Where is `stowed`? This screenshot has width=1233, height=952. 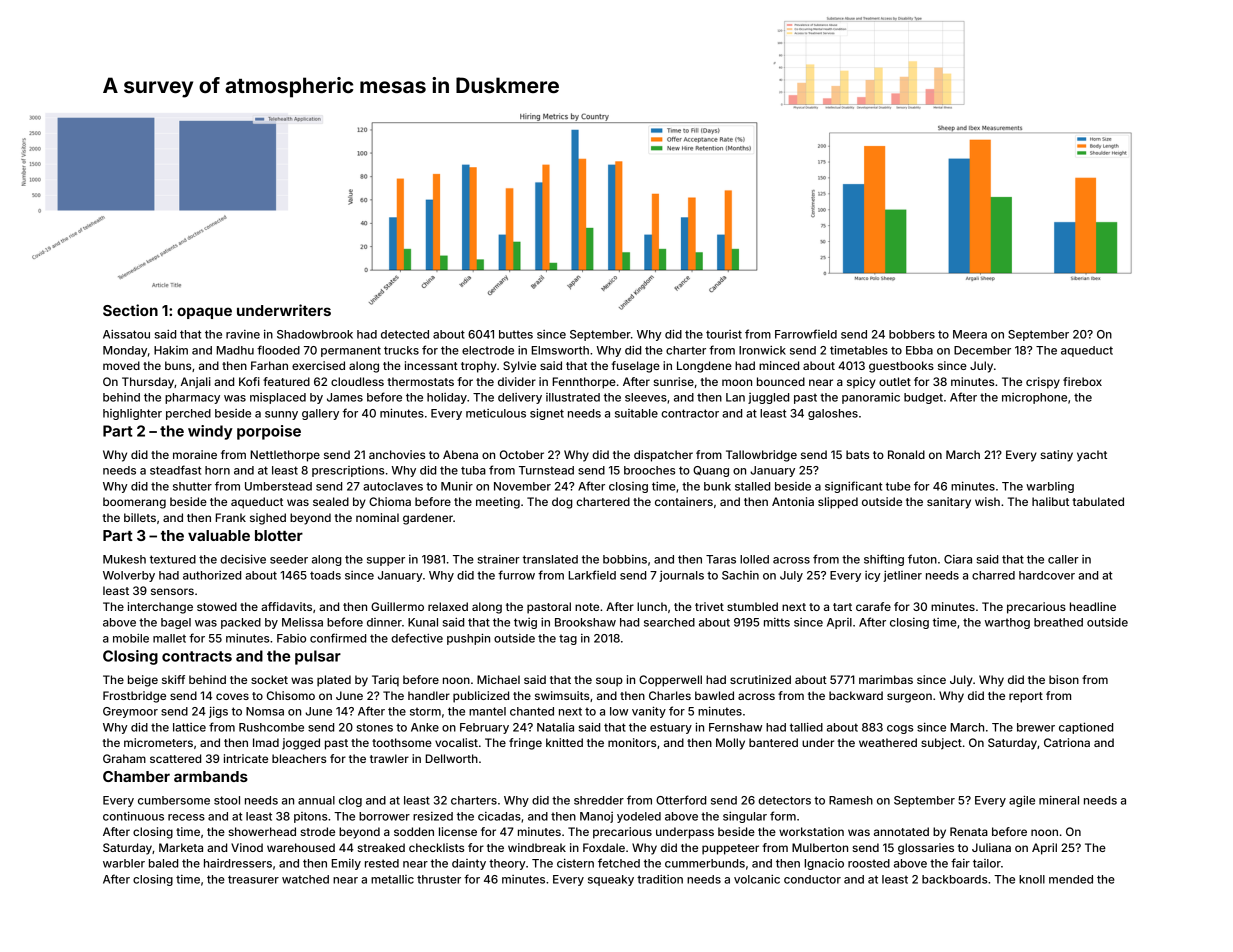
stowed is located at coordinates (217, 606).
